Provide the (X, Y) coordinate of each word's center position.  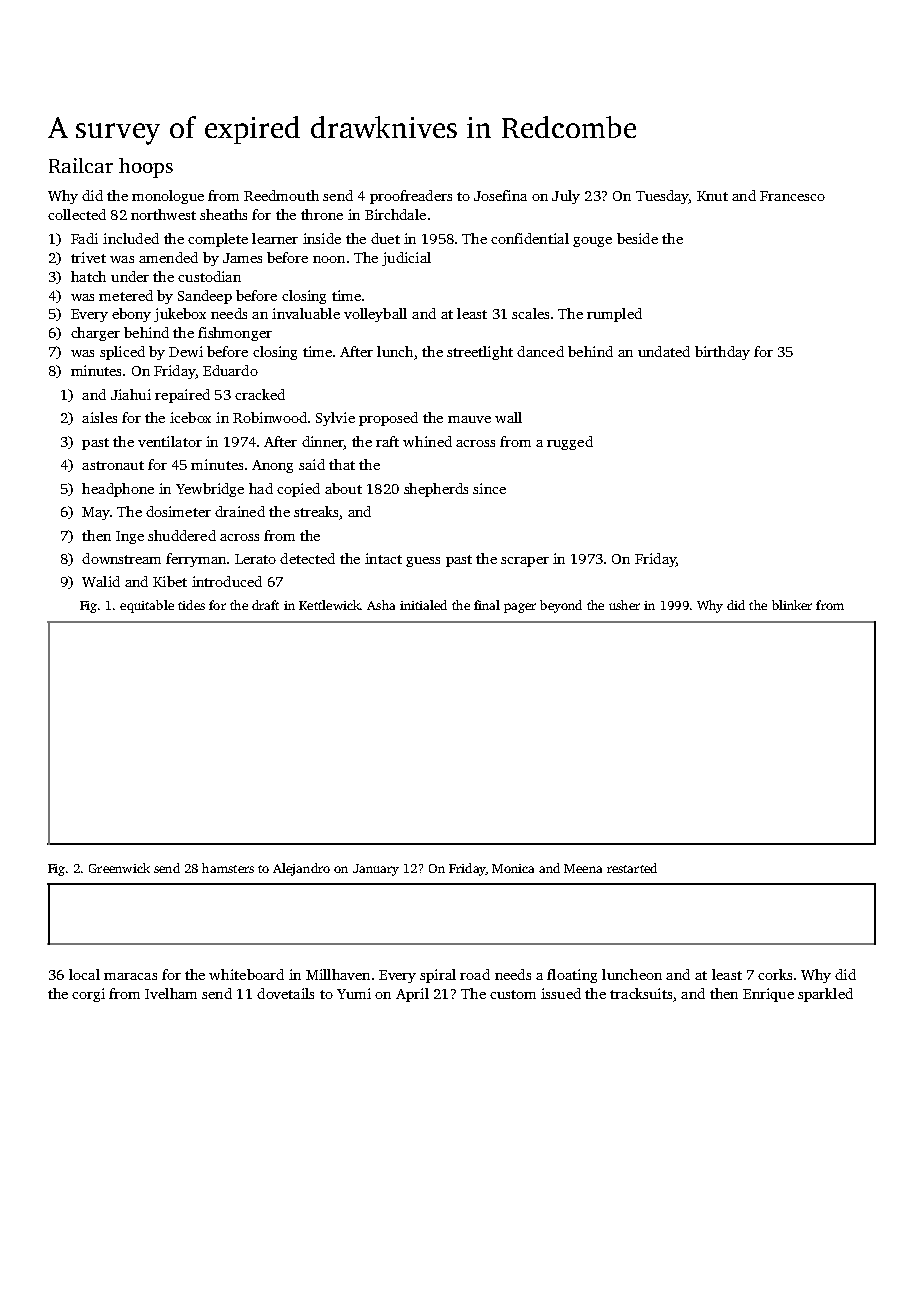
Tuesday (662, 197)
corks (775, 974)
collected (77, 214)
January (376, 870)
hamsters (228, 868)
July (566, 197)
